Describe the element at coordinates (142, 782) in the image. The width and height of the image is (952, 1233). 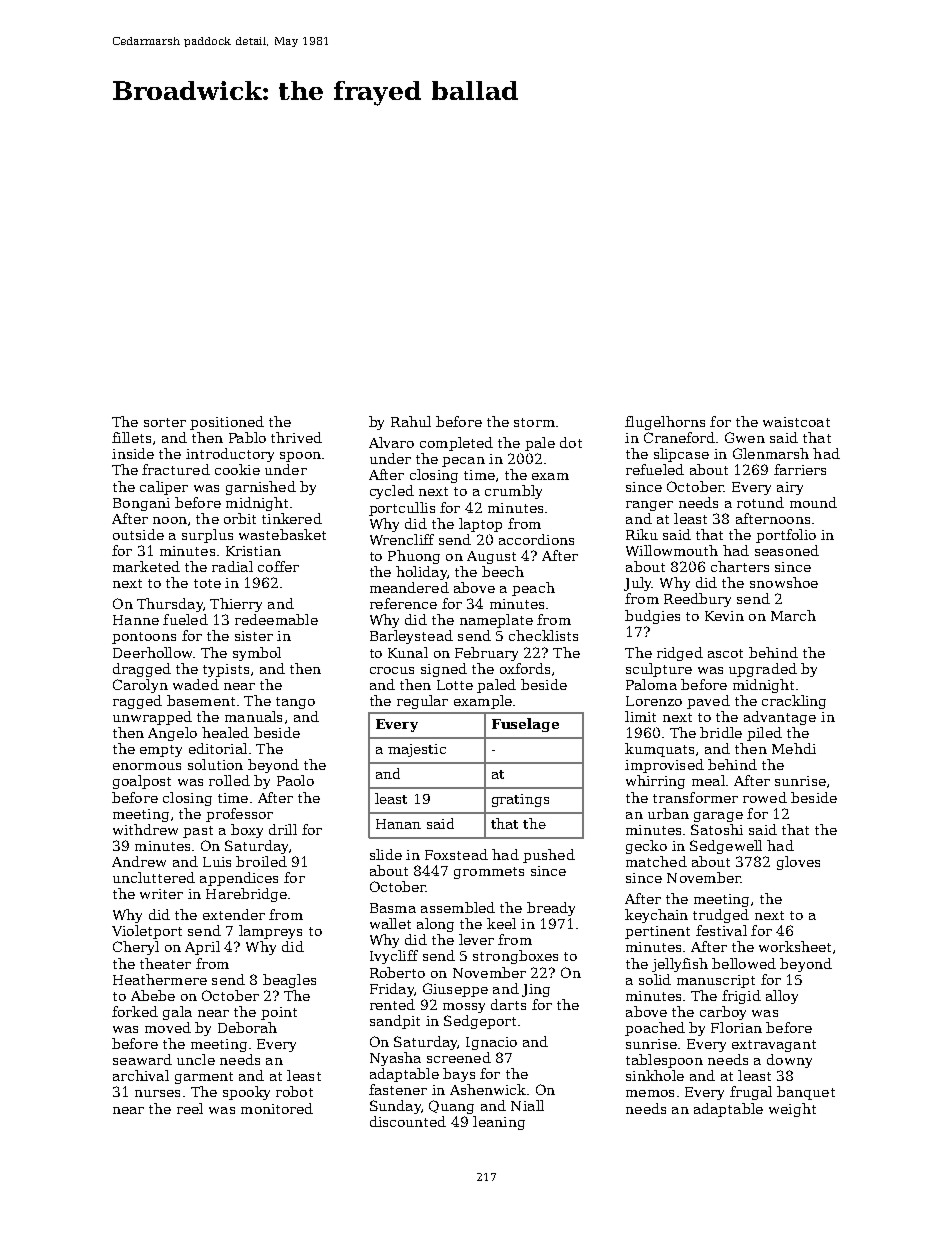
I see `goalpost` at that location.
